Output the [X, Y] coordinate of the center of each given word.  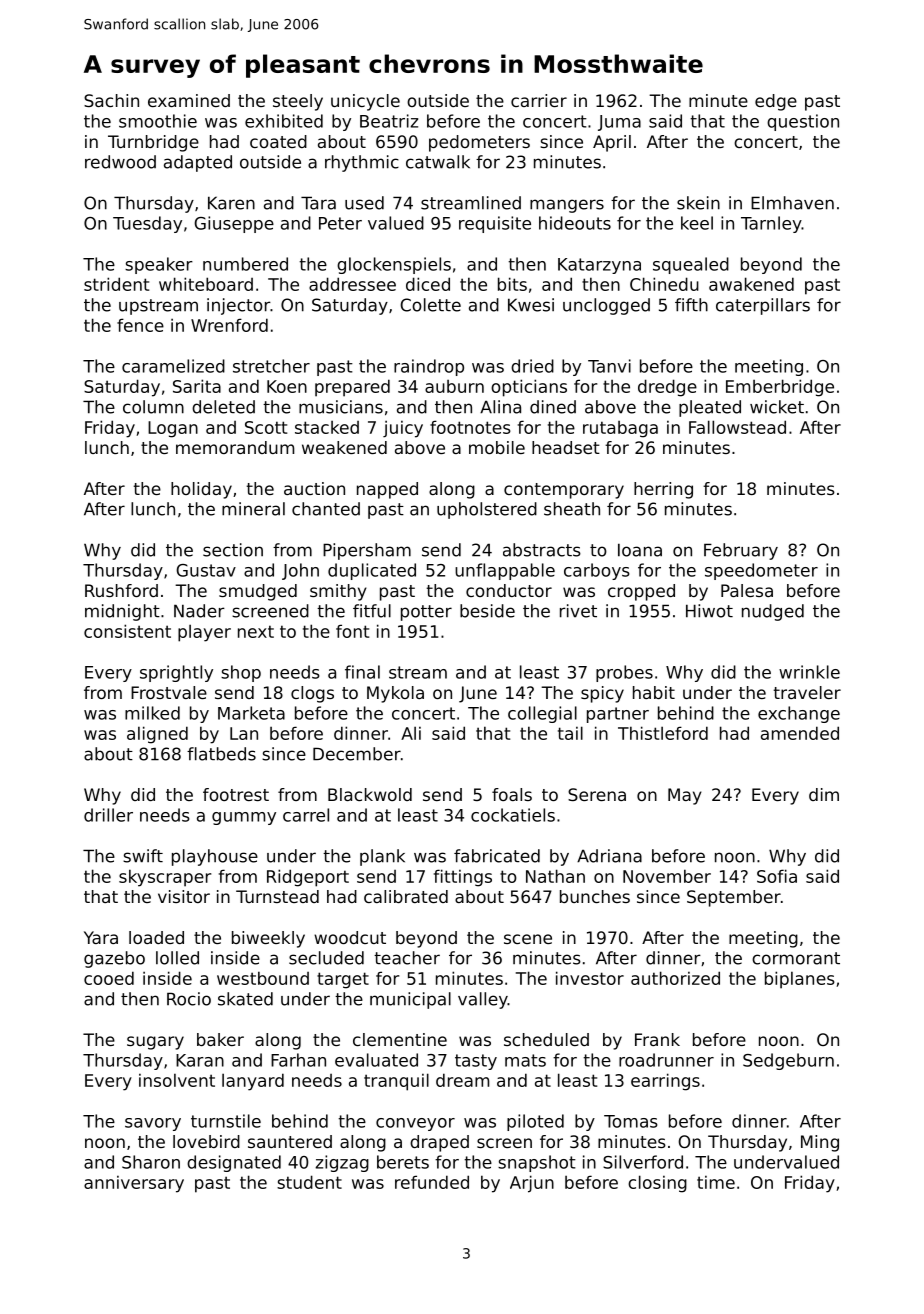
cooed [109, 978]
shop [241, 673]
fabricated [497, 856]
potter [426, 613]
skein [698, 203]
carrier [539, 100]
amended [800, 733]
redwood [120, 162]
